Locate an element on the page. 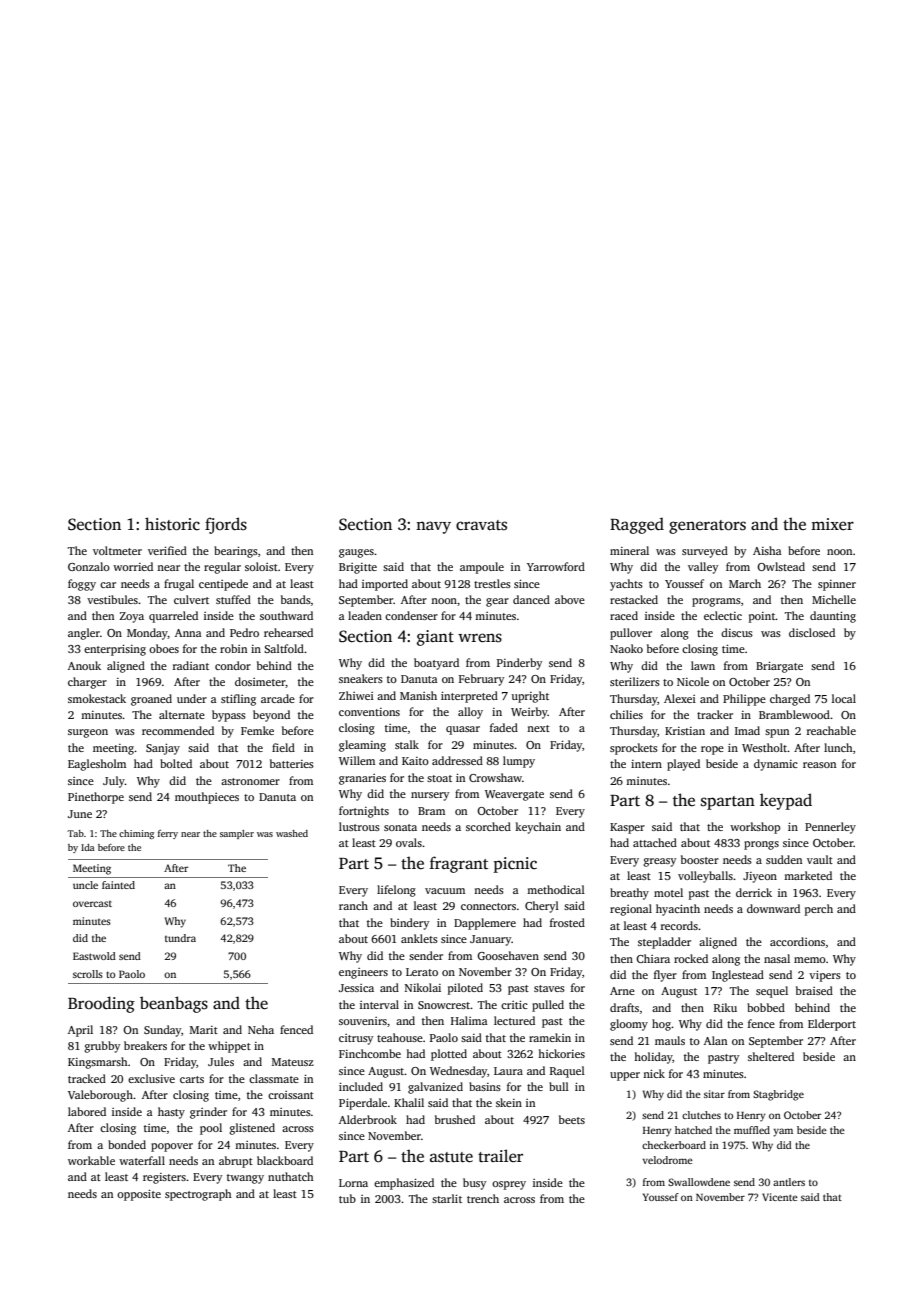 The image size is (924, 1308). fragrant is located at coordinates (459, 864).
